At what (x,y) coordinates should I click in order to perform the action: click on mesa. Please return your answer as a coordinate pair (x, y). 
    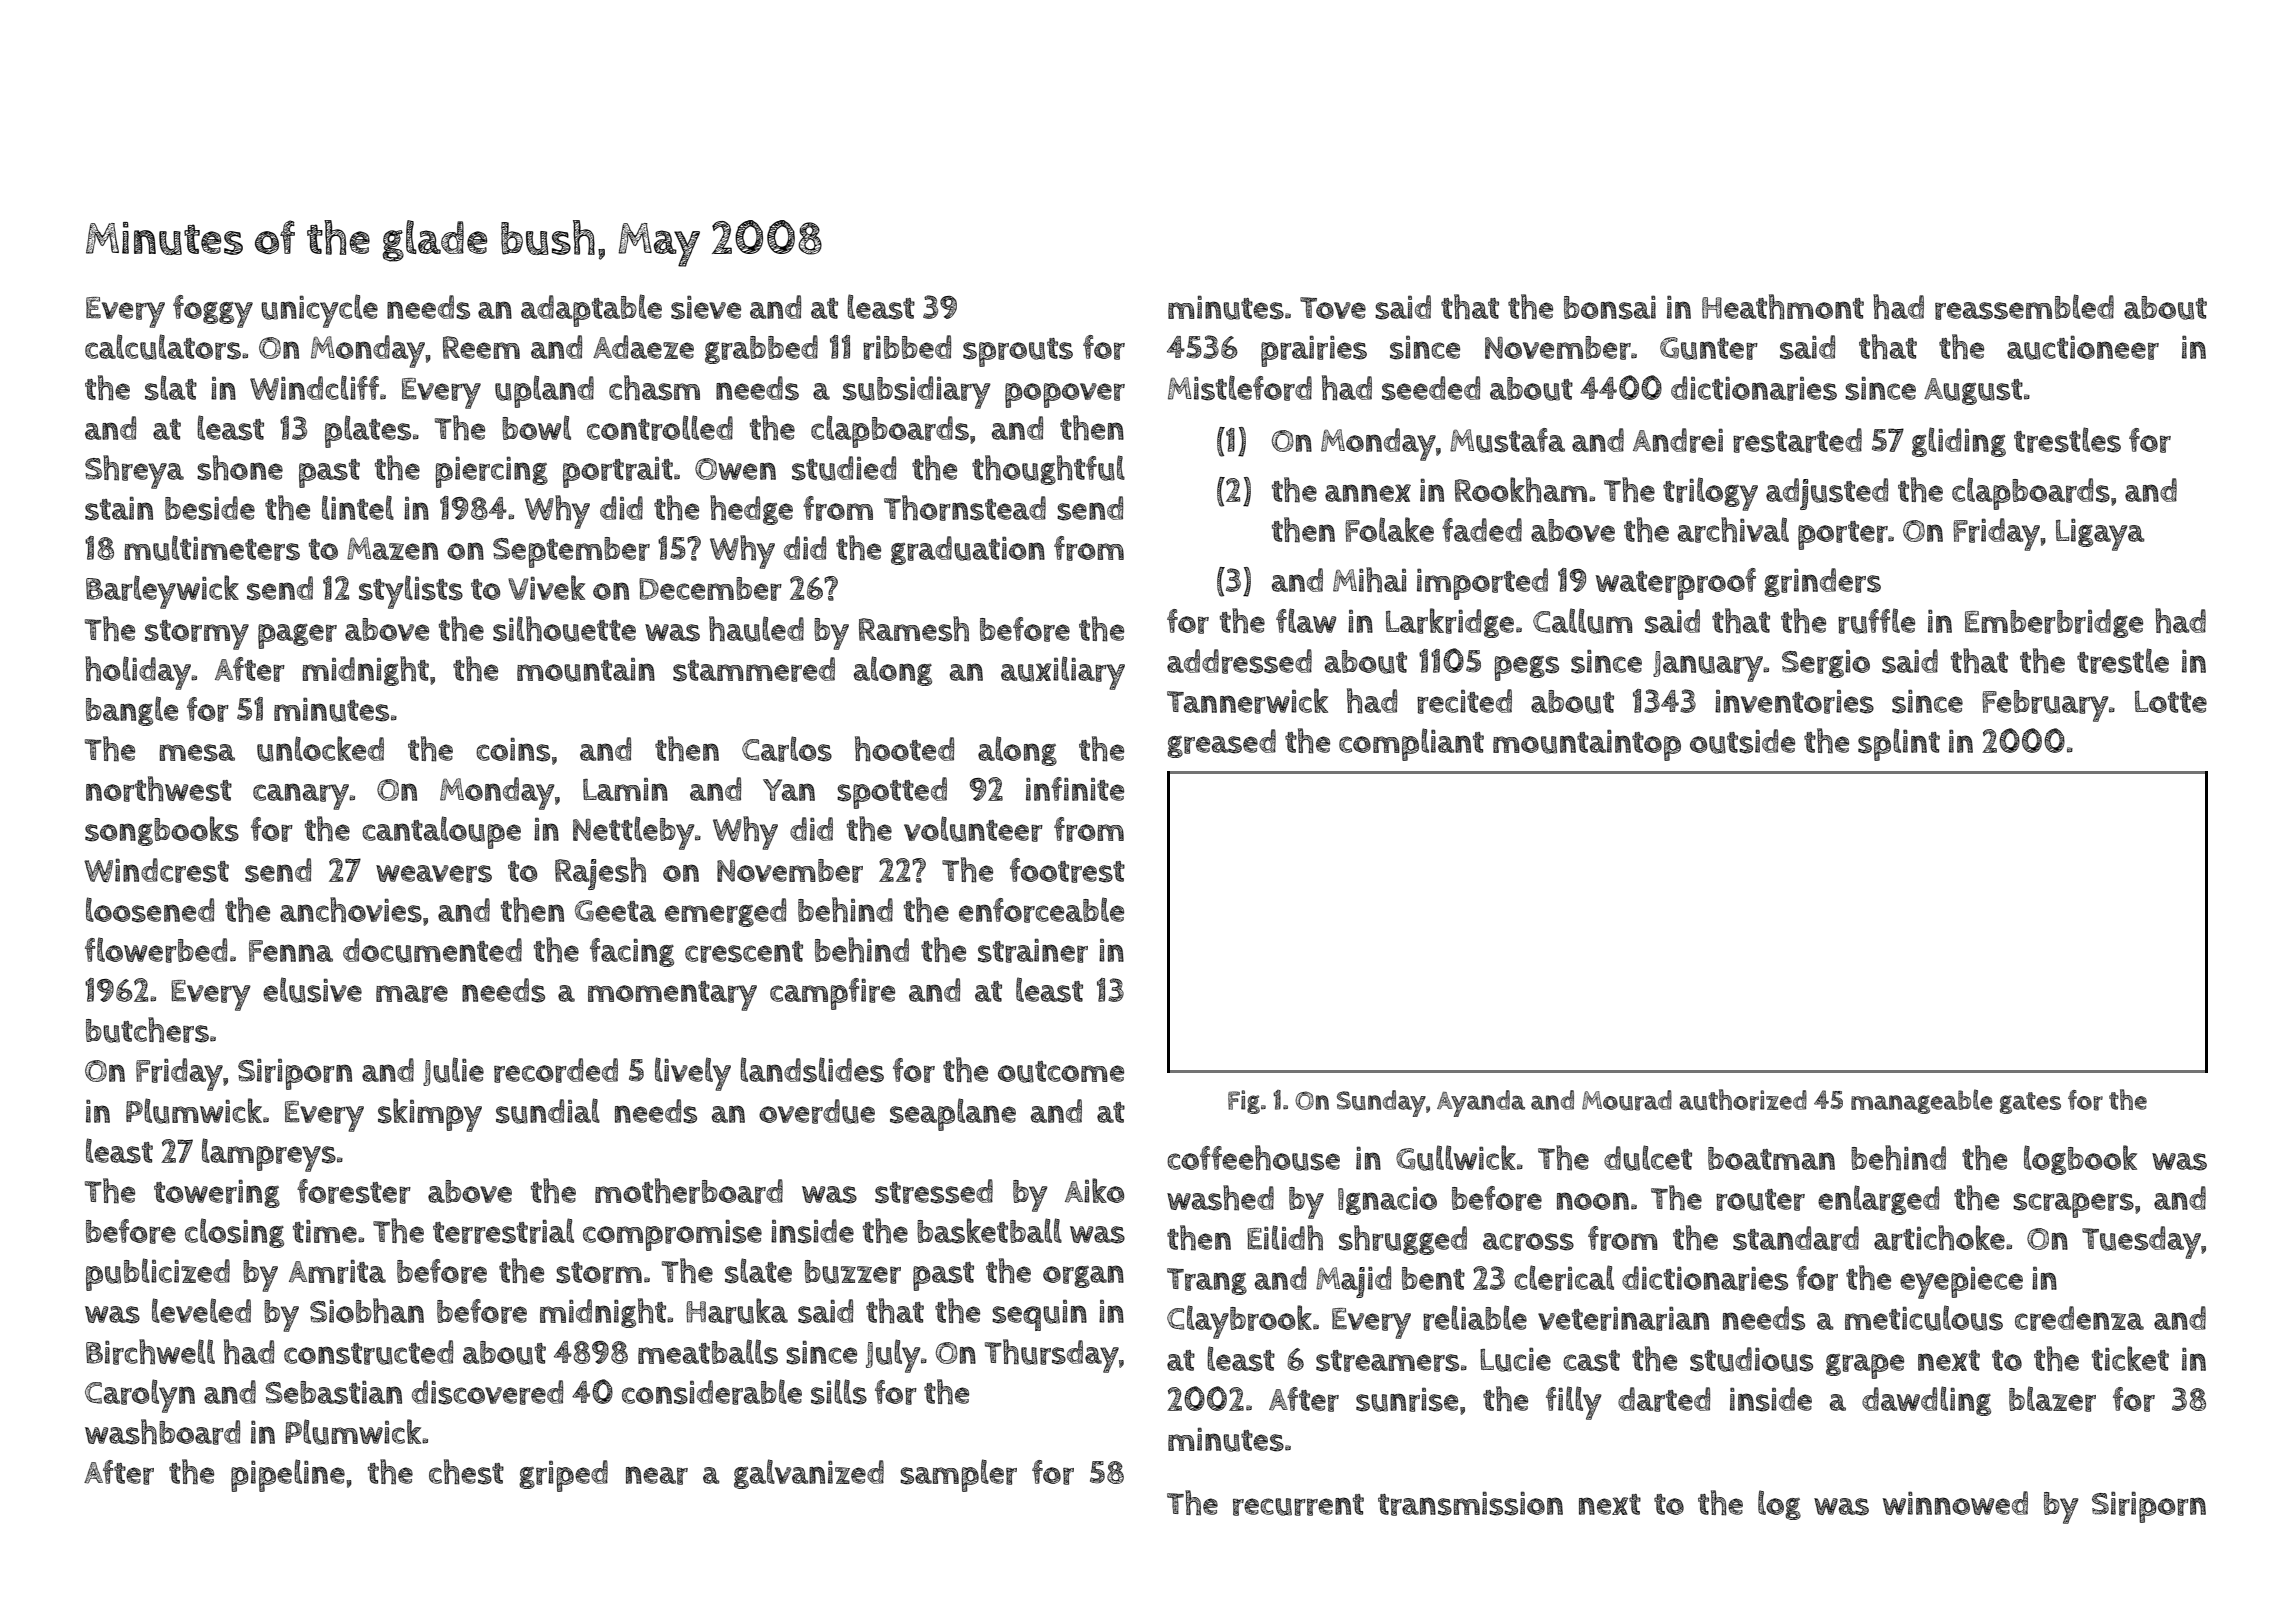
    Looking at the image, I should click on (197, 753).
